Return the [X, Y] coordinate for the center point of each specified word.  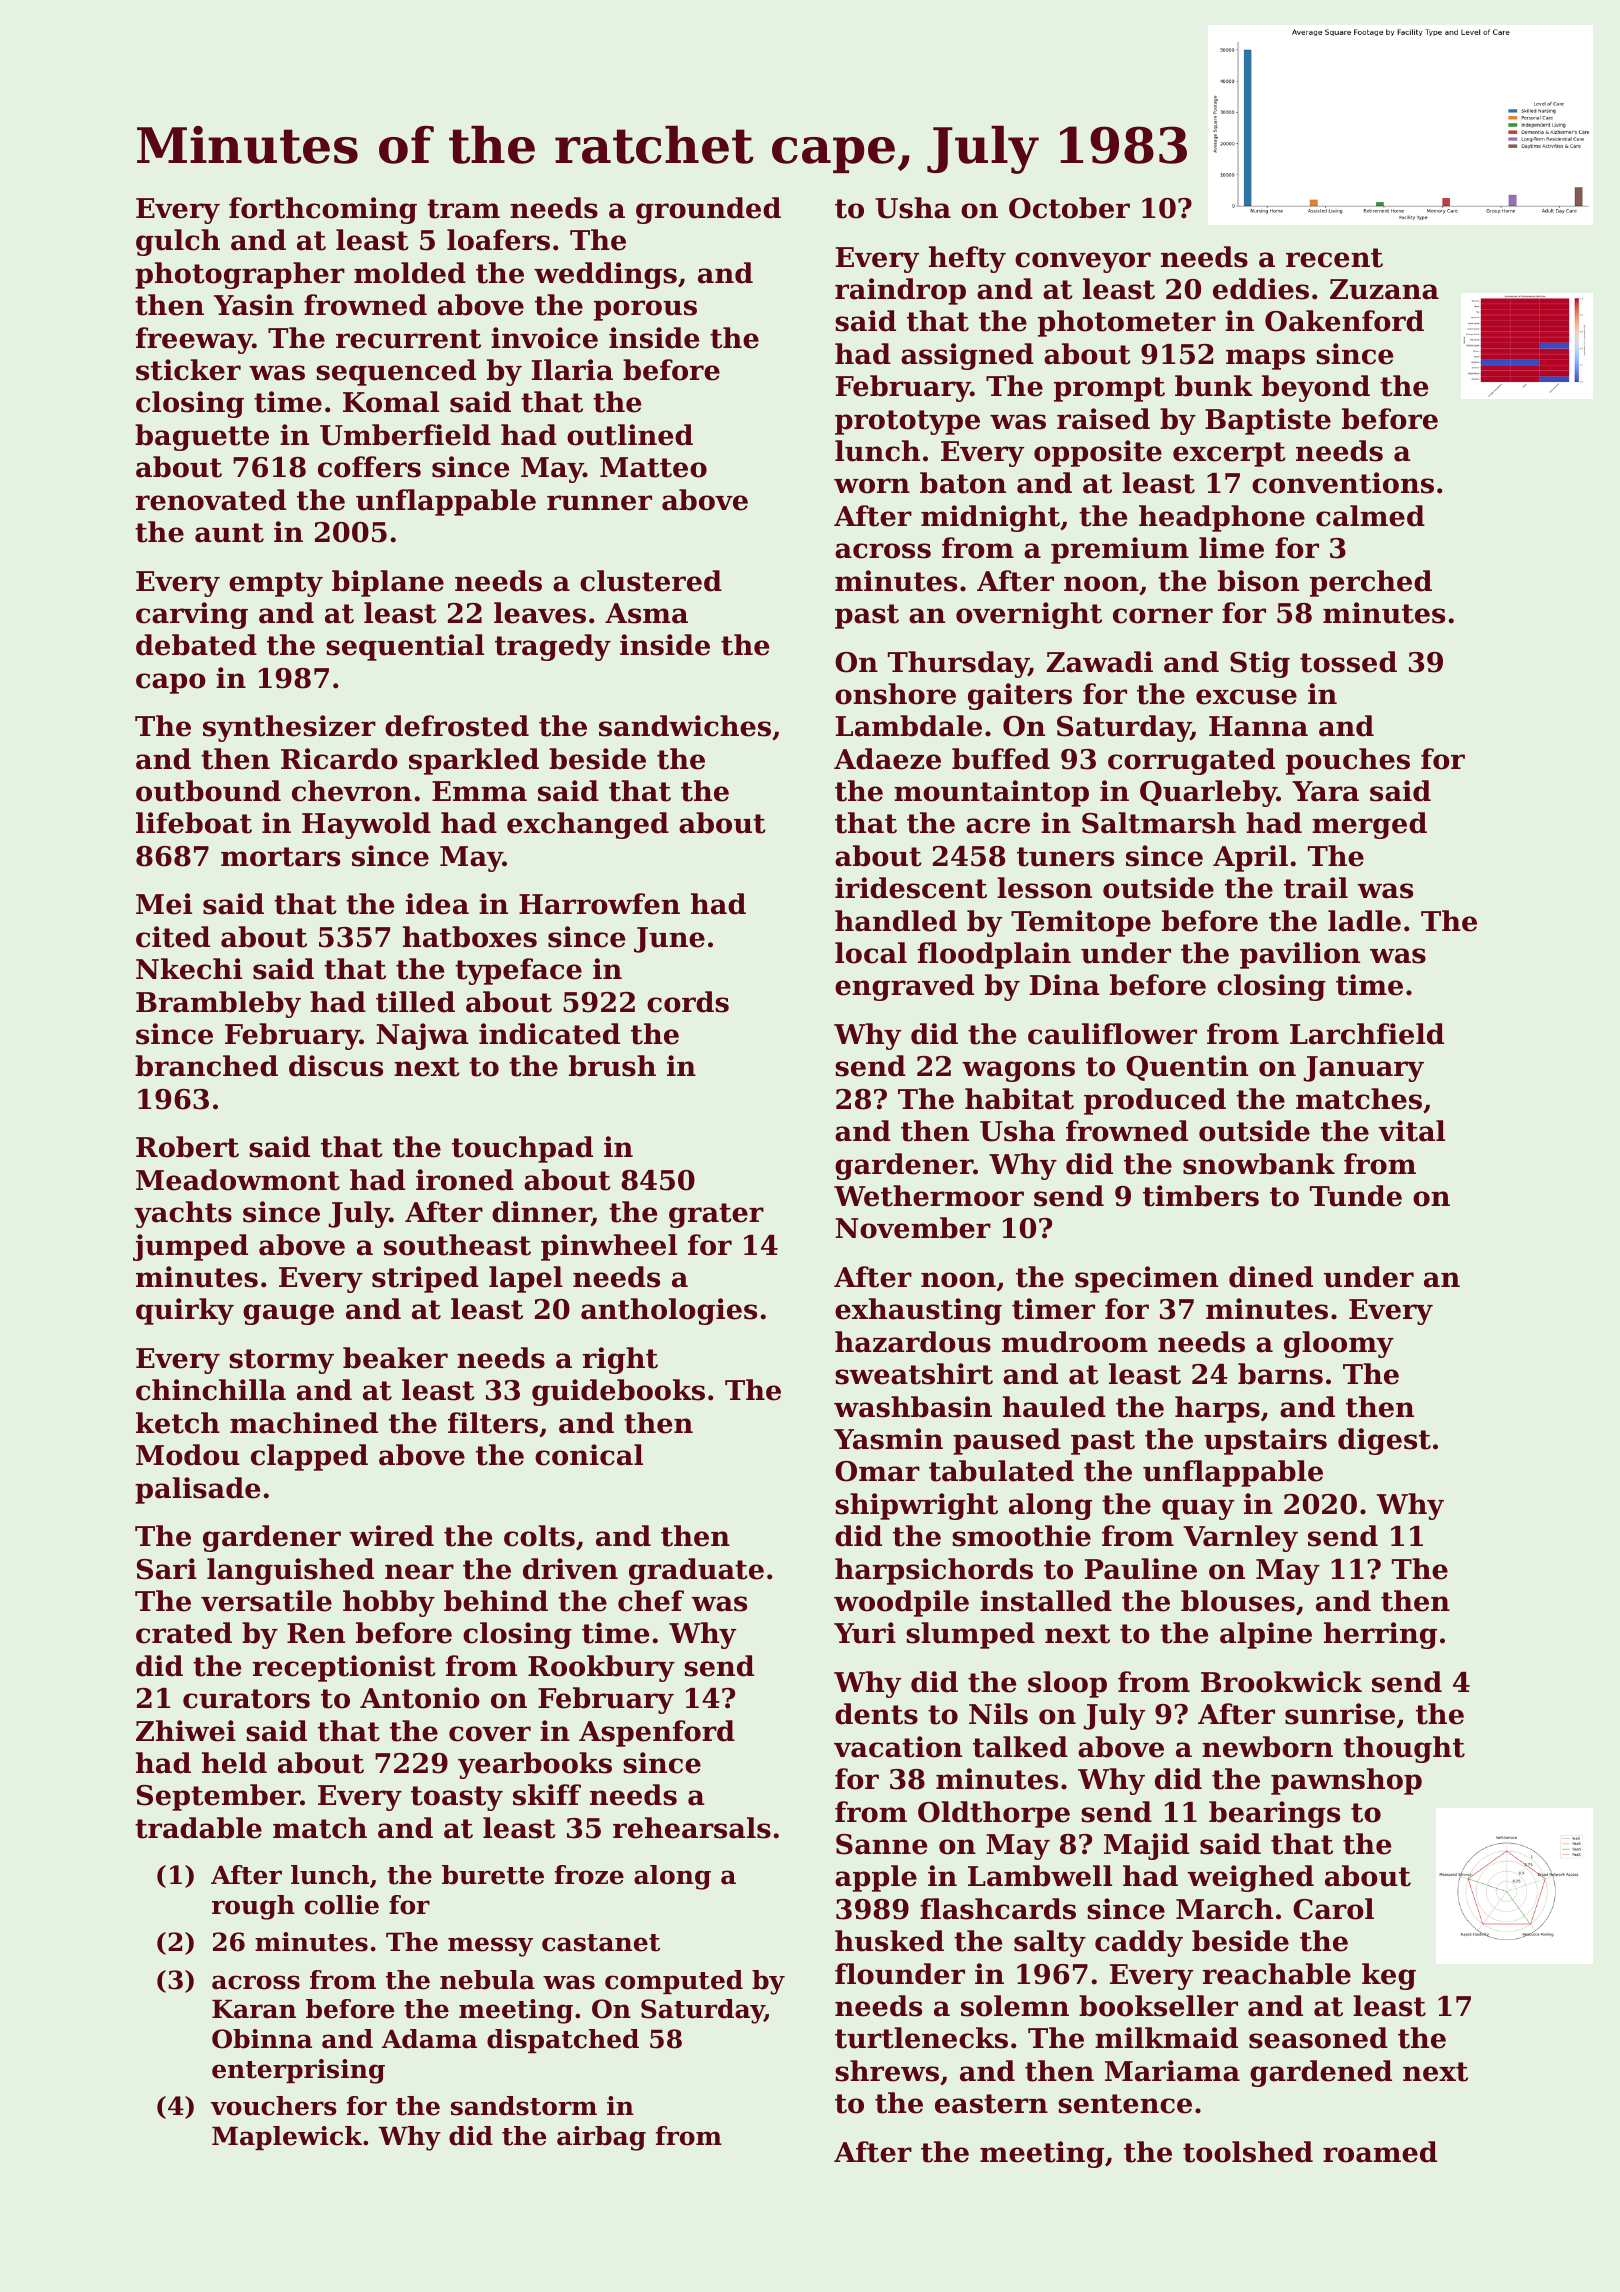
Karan [254, 2009]
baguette [202, 437]
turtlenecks [921, 2038]
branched [206, 1066]
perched [1371, 583]
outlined [630, 435]
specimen [1146, 1279]
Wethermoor [929, 1196]
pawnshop [1346, 1781]
